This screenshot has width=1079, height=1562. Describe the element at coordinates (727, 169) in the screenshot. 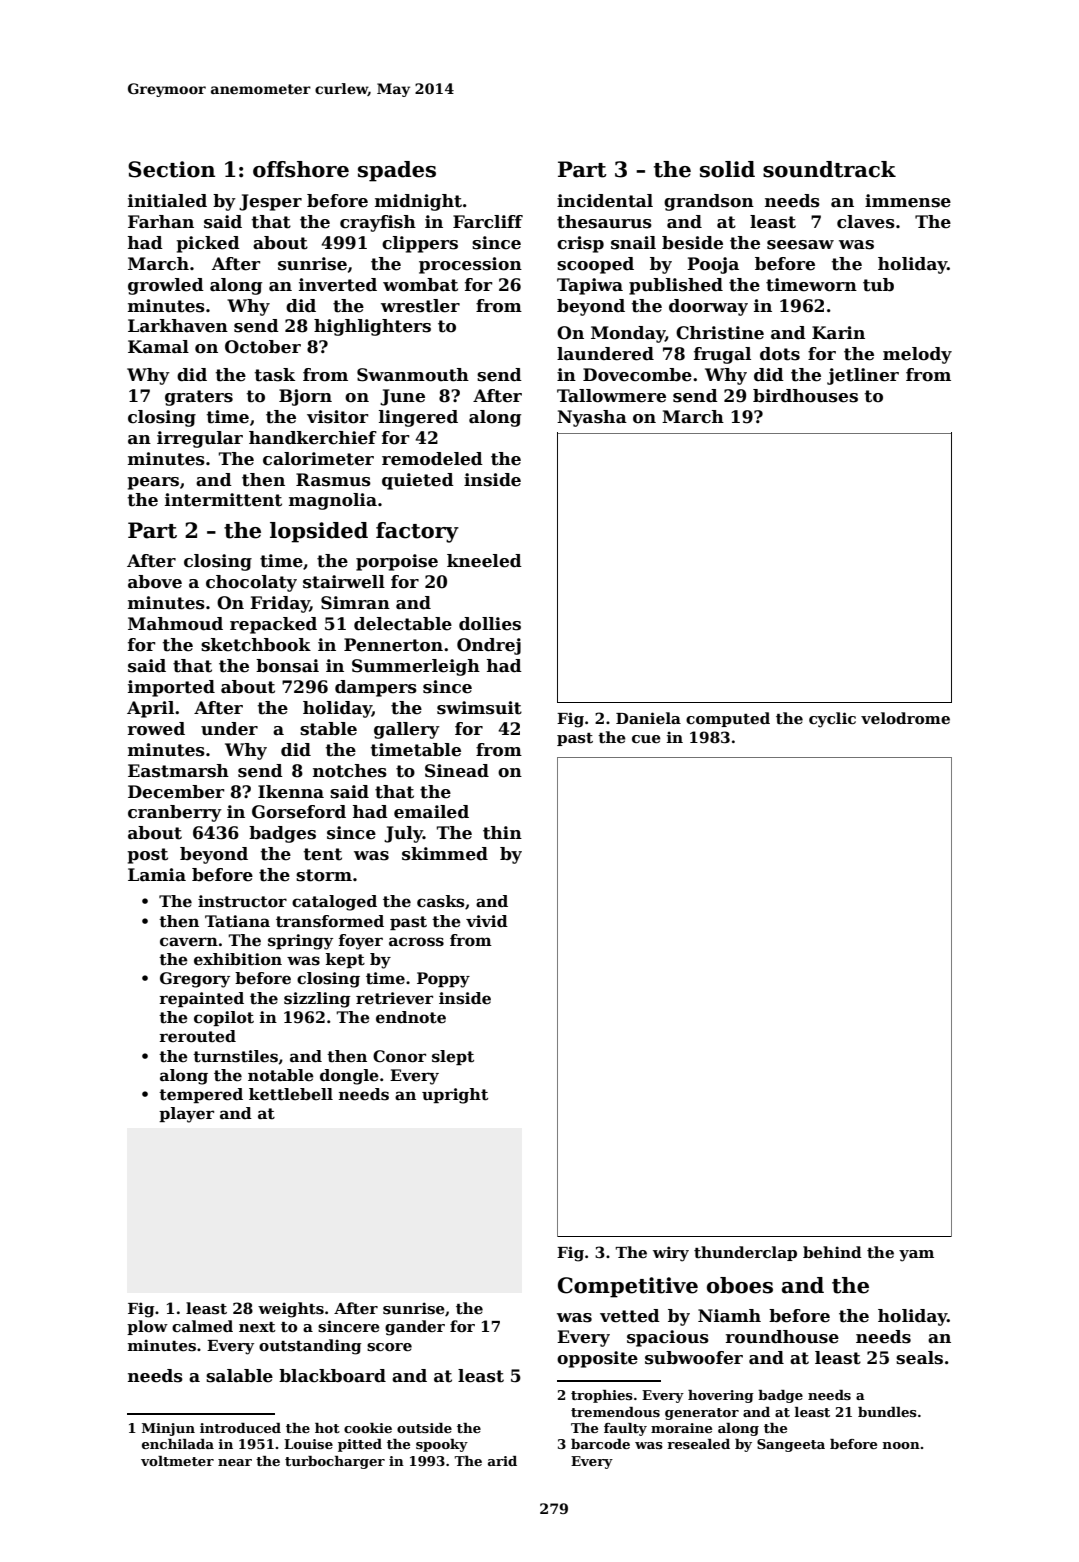

I see `solid` at that location.
